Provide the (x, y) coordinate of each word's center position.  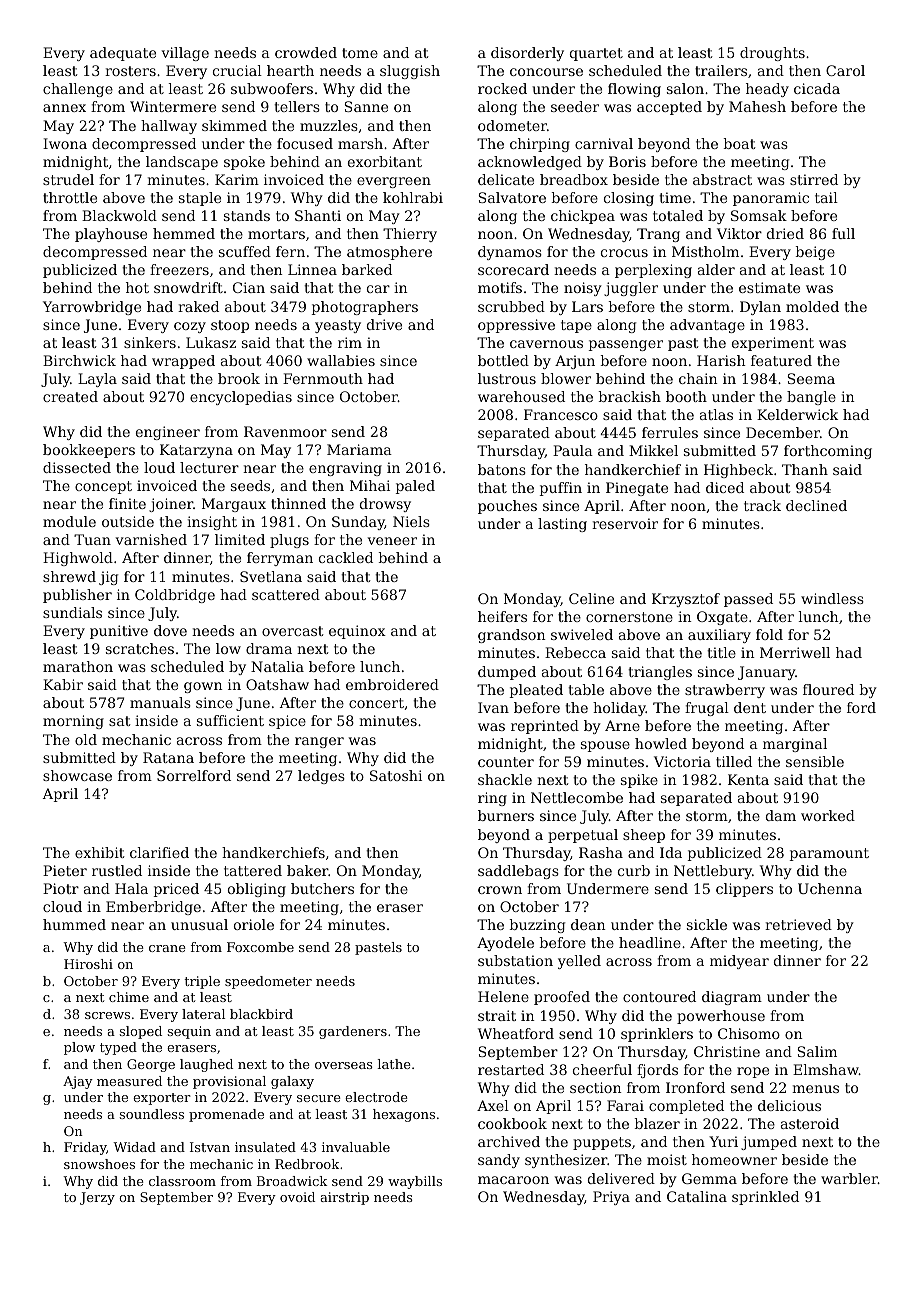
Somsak (759, 215)
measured (129, 1081)
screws (107, 1015)
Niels (411, 521)
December (783, 432)
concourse (546, 72)
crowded (306, 52)
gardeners (353, 1032)
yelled (579, 962)
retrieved (798, 924)
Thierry (410, 235)
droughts (772, 54)
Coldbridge (175, 596)
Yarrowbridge (92, 308)
